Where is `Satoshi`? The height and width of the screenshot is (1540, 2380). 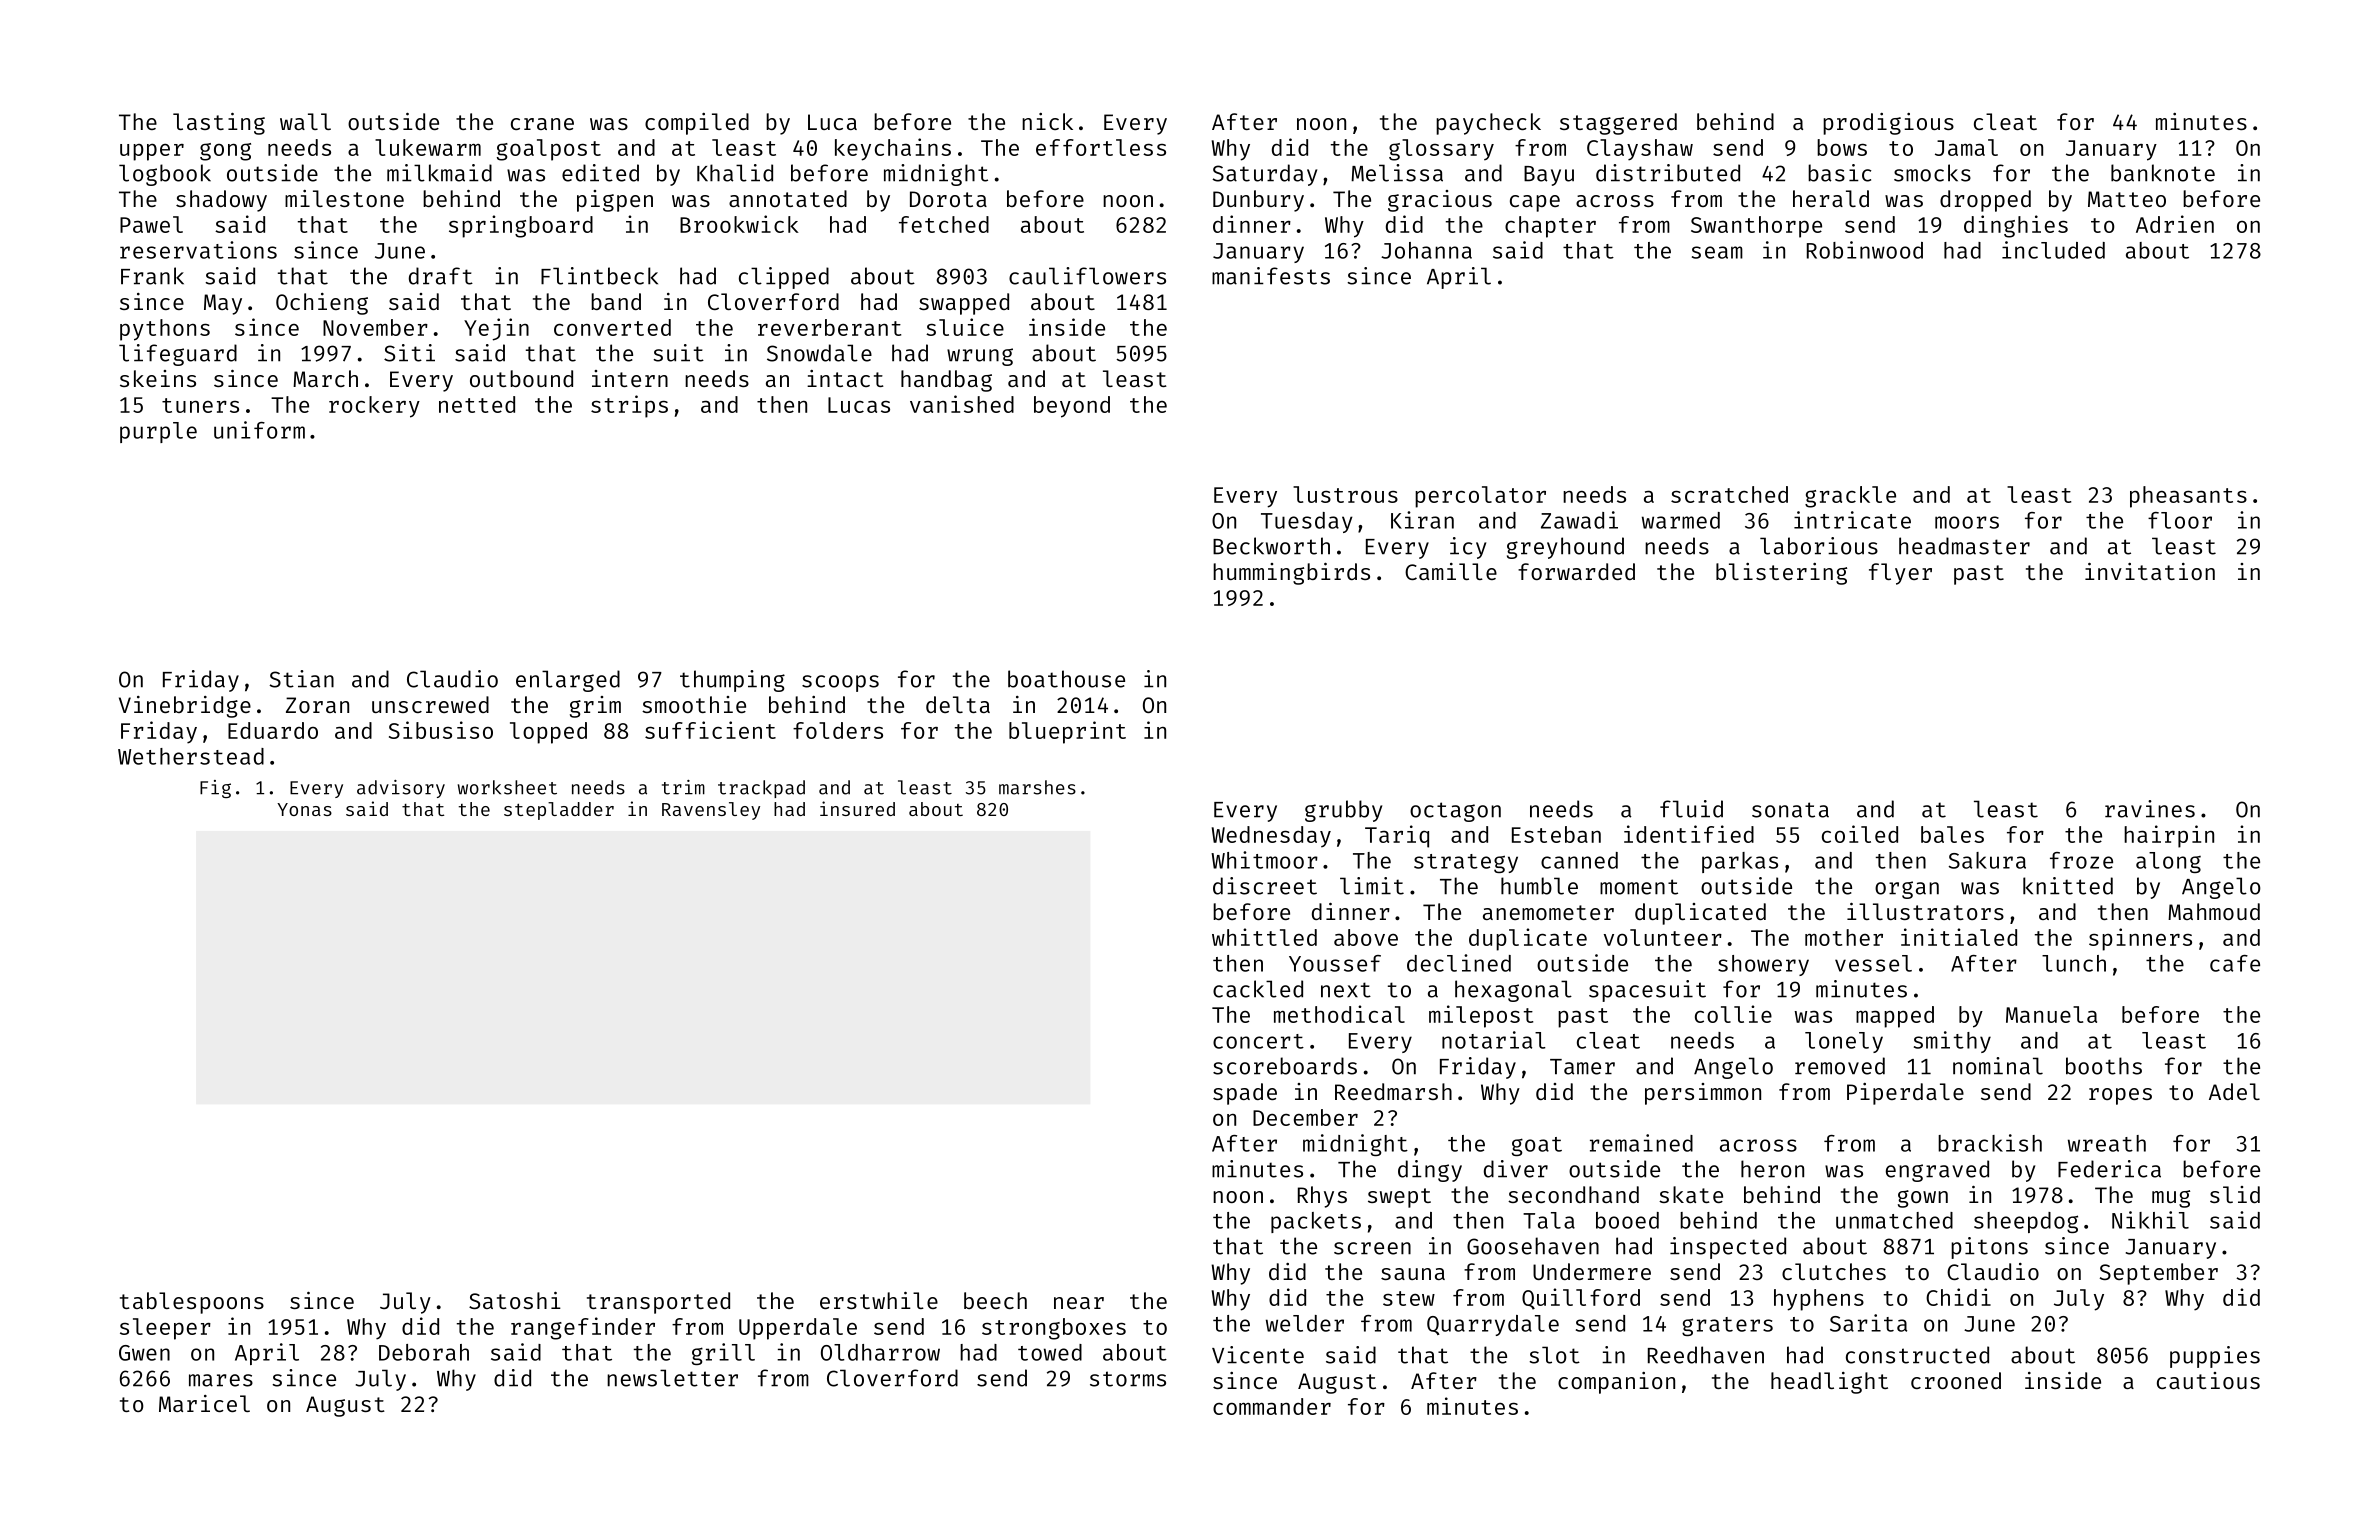
Satoshi is located at coordinates (515, 1300).
